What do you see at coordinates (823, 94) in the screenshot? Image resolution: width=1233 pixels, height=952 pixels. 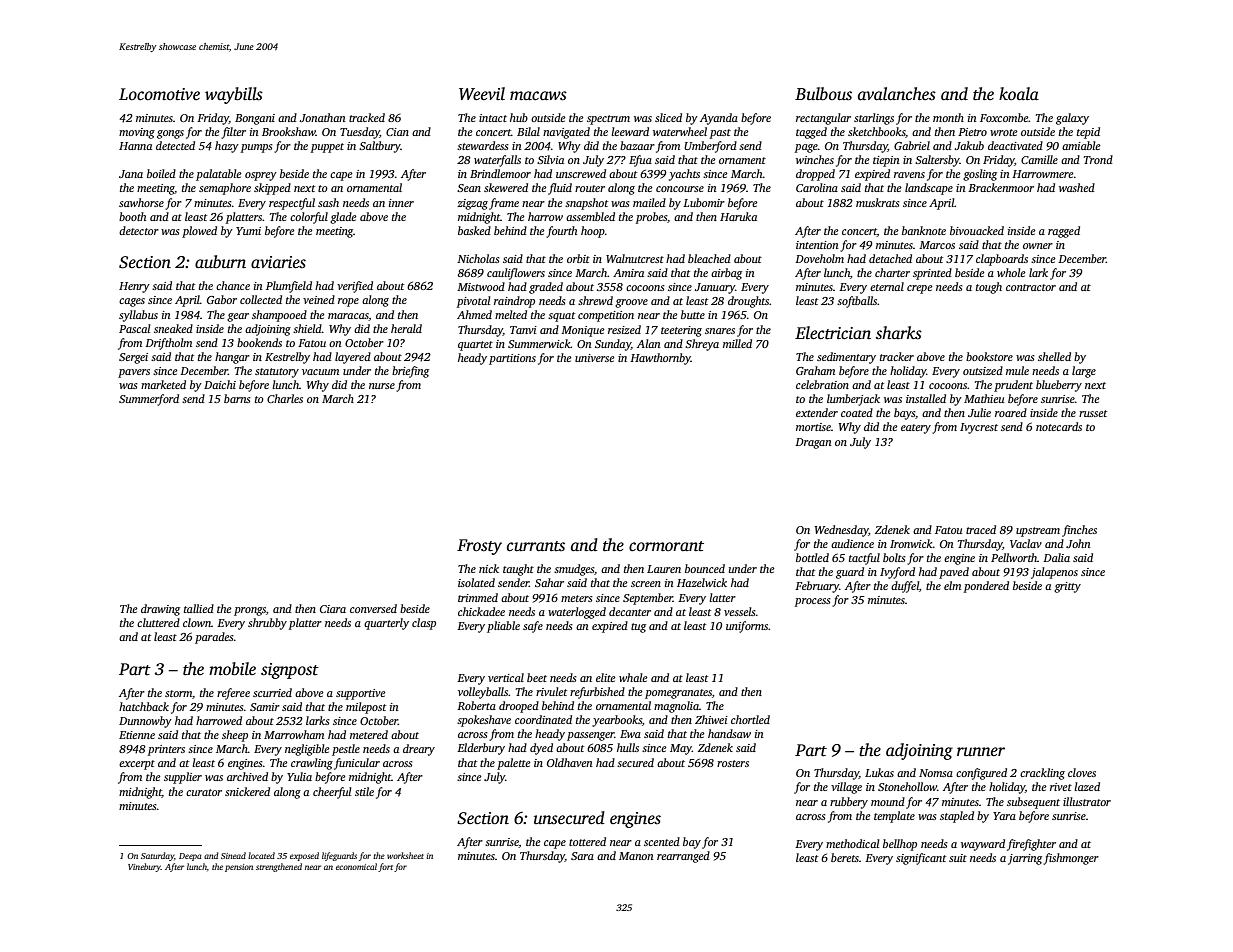 I see `Bulbous` at bounding box center [823, 94].
